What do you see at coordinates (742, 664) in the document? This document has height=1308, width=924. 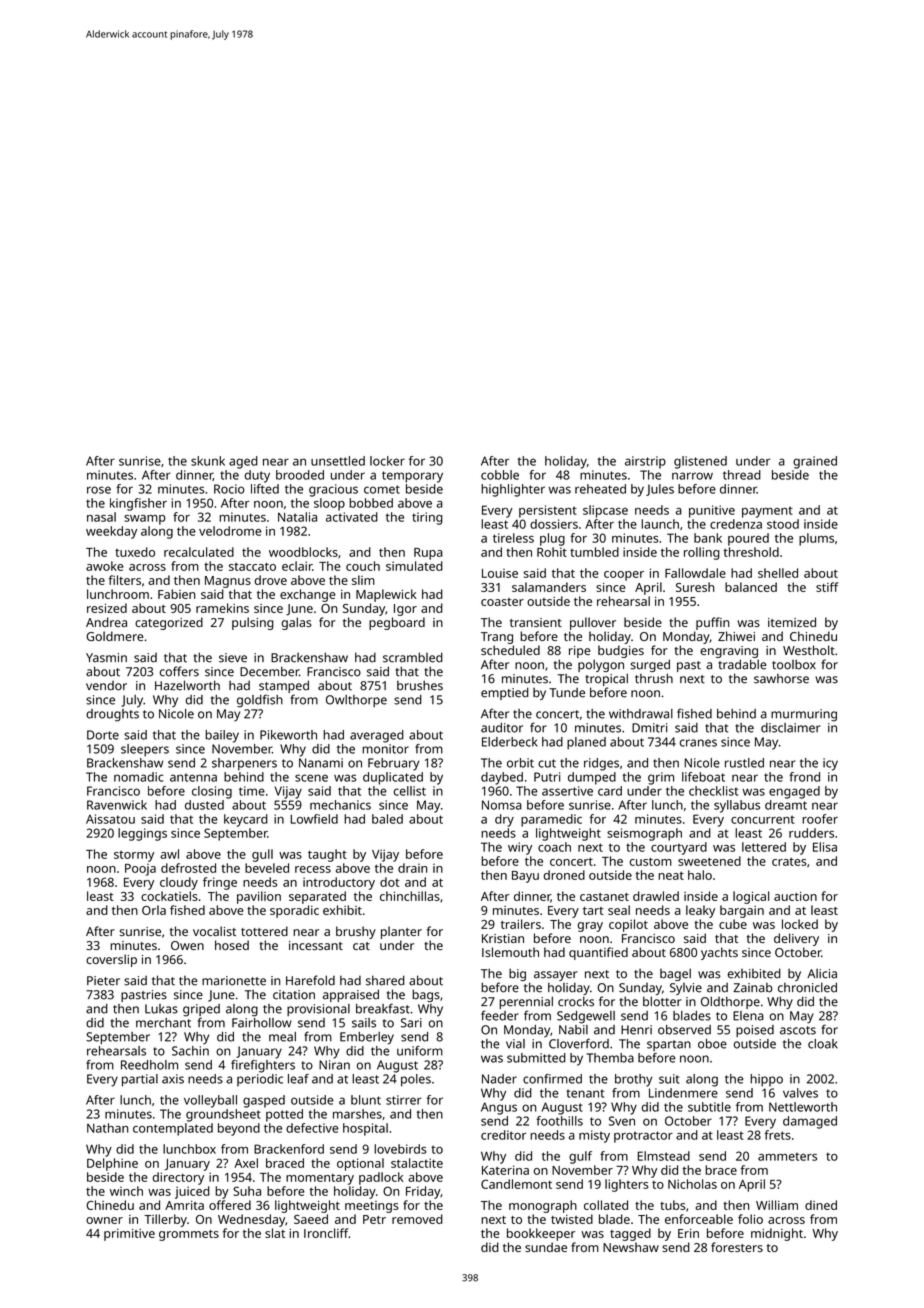 I see `tradable` at bounding box center [742, 664].
